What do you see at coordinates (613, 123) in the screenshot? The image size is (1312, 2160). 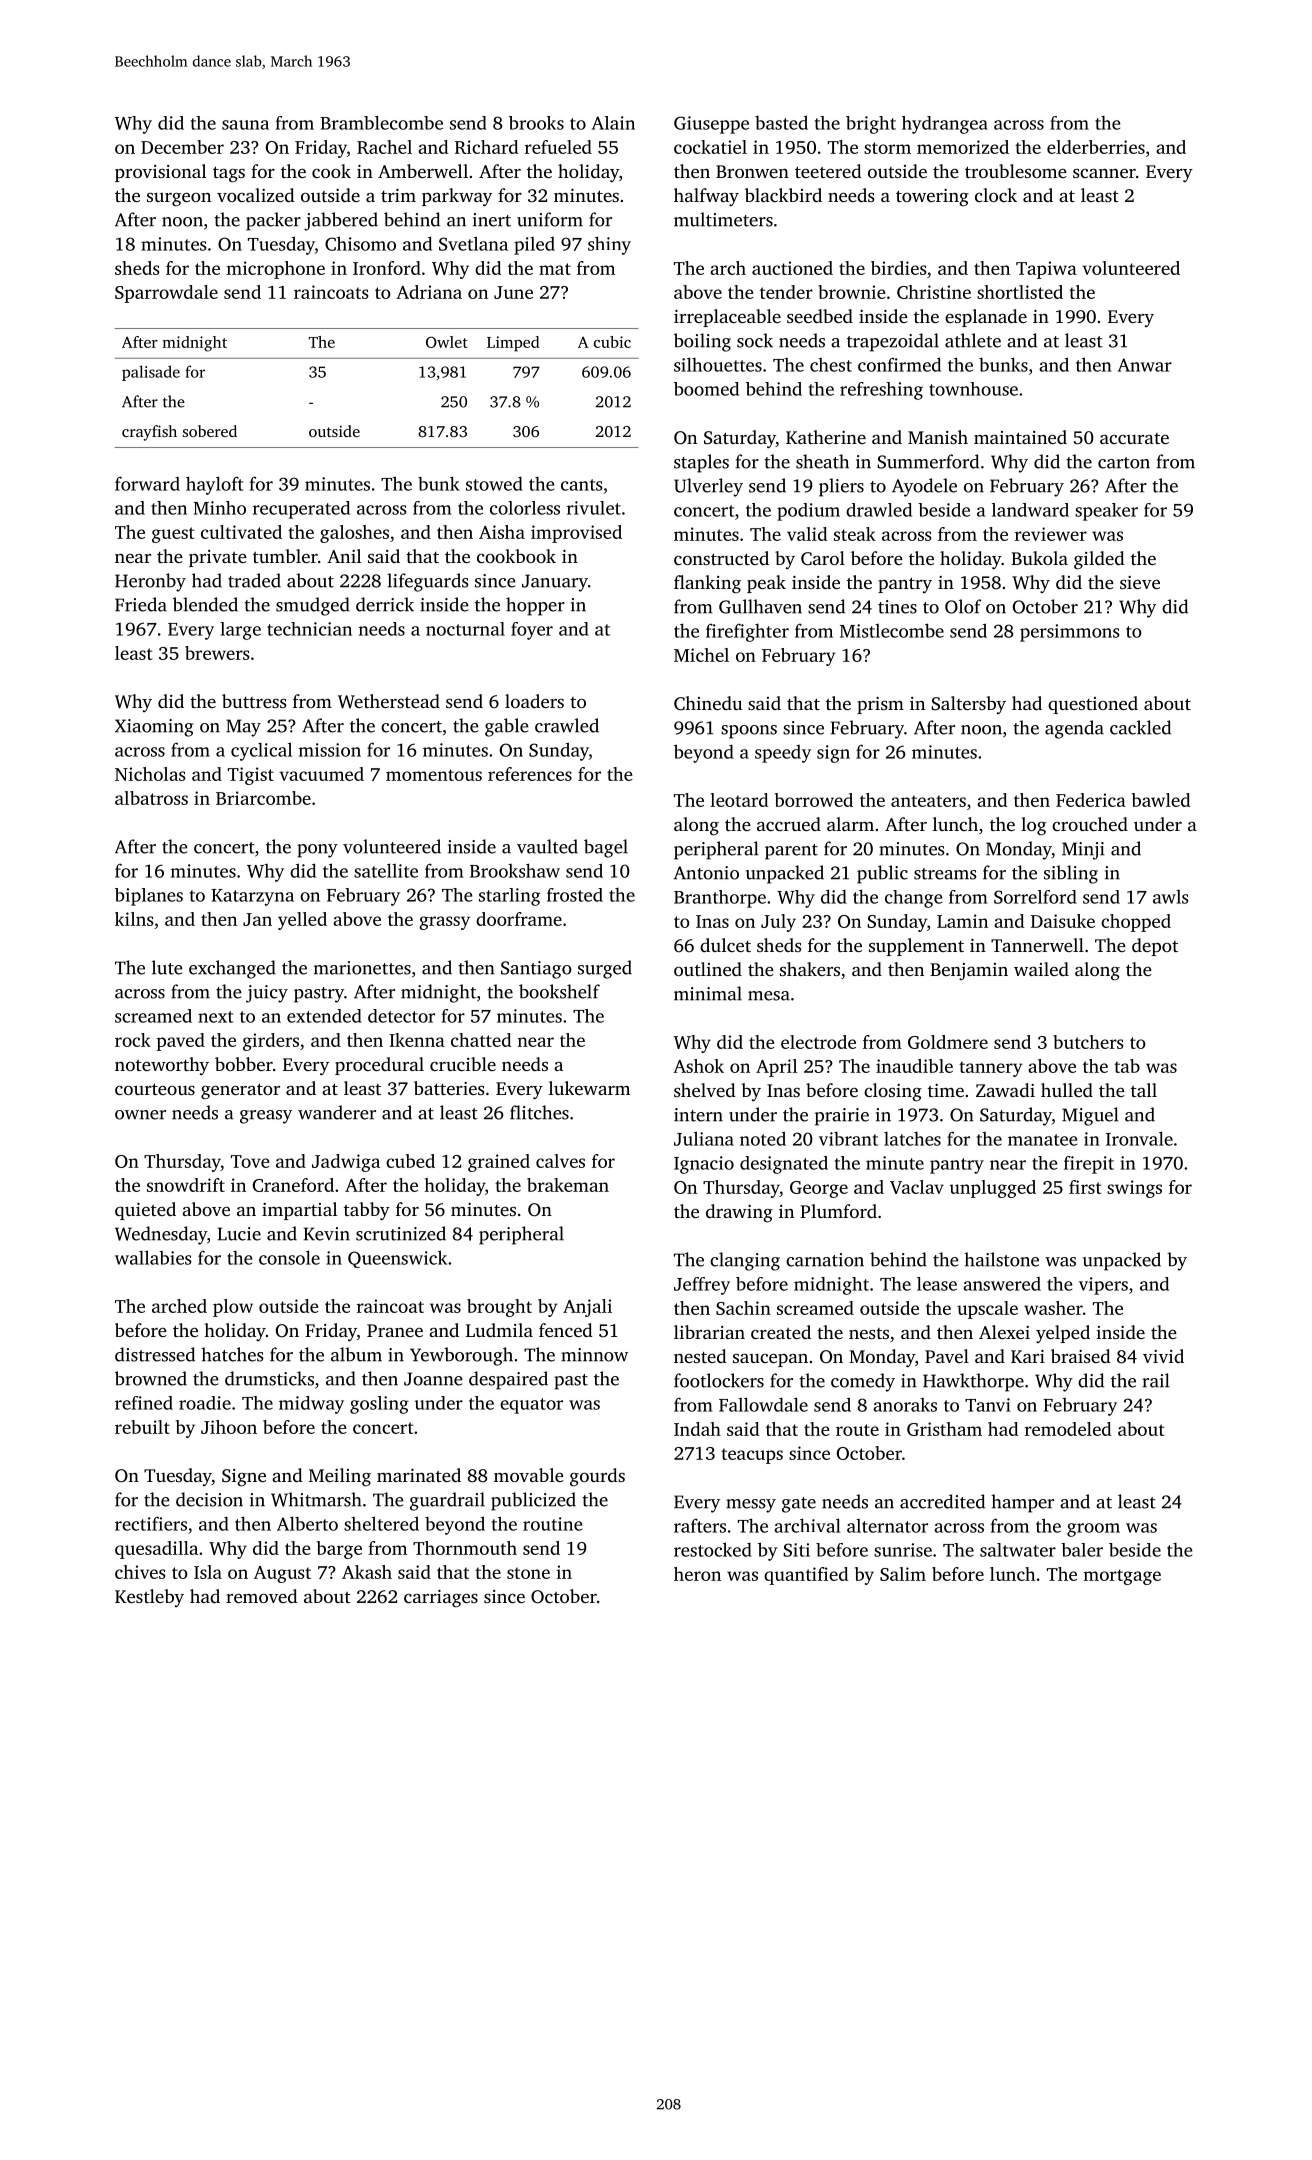 I see `Alain` at bounding box center [613, 123].
